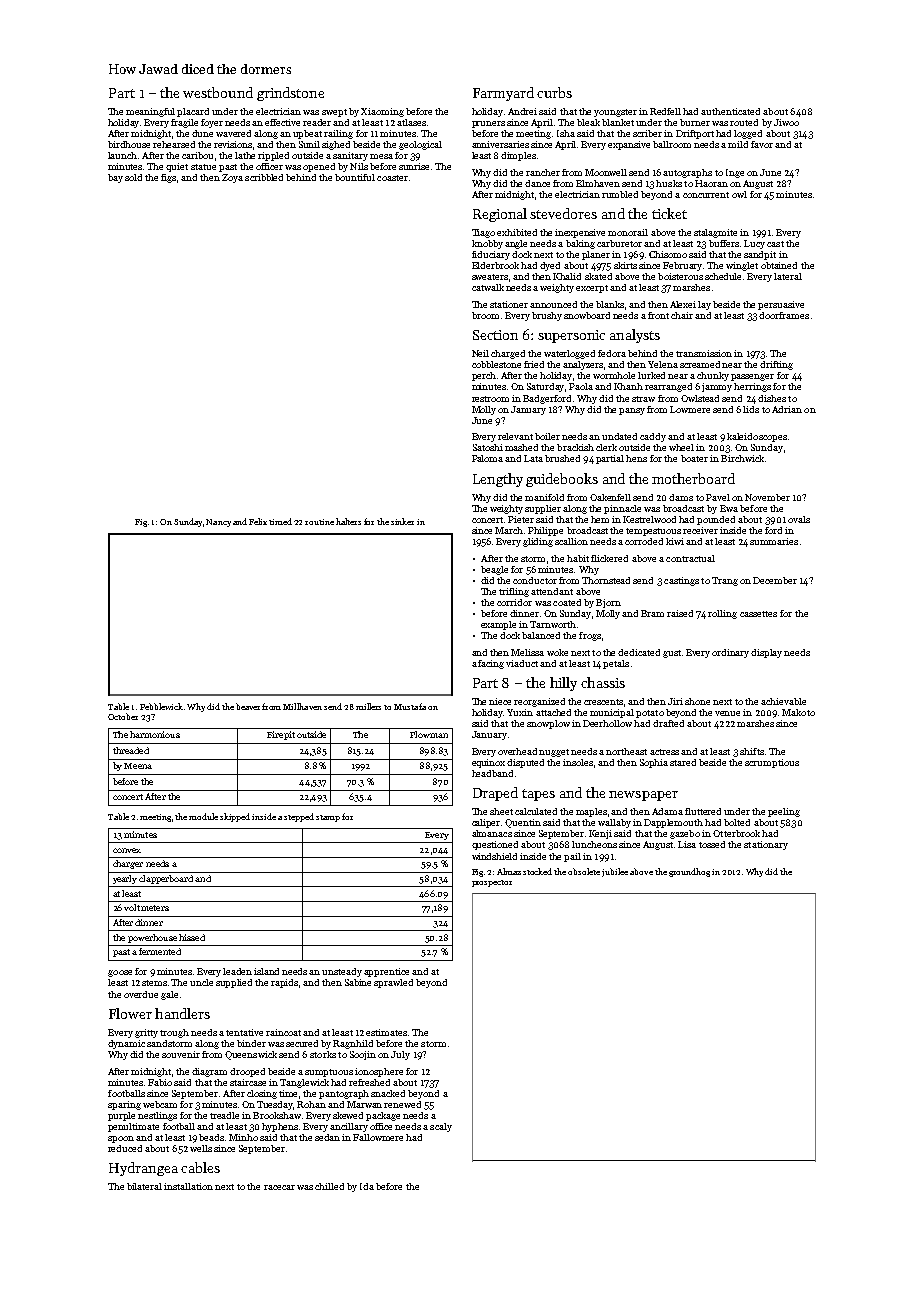  I want to click on schedule, so click(723, 276).
